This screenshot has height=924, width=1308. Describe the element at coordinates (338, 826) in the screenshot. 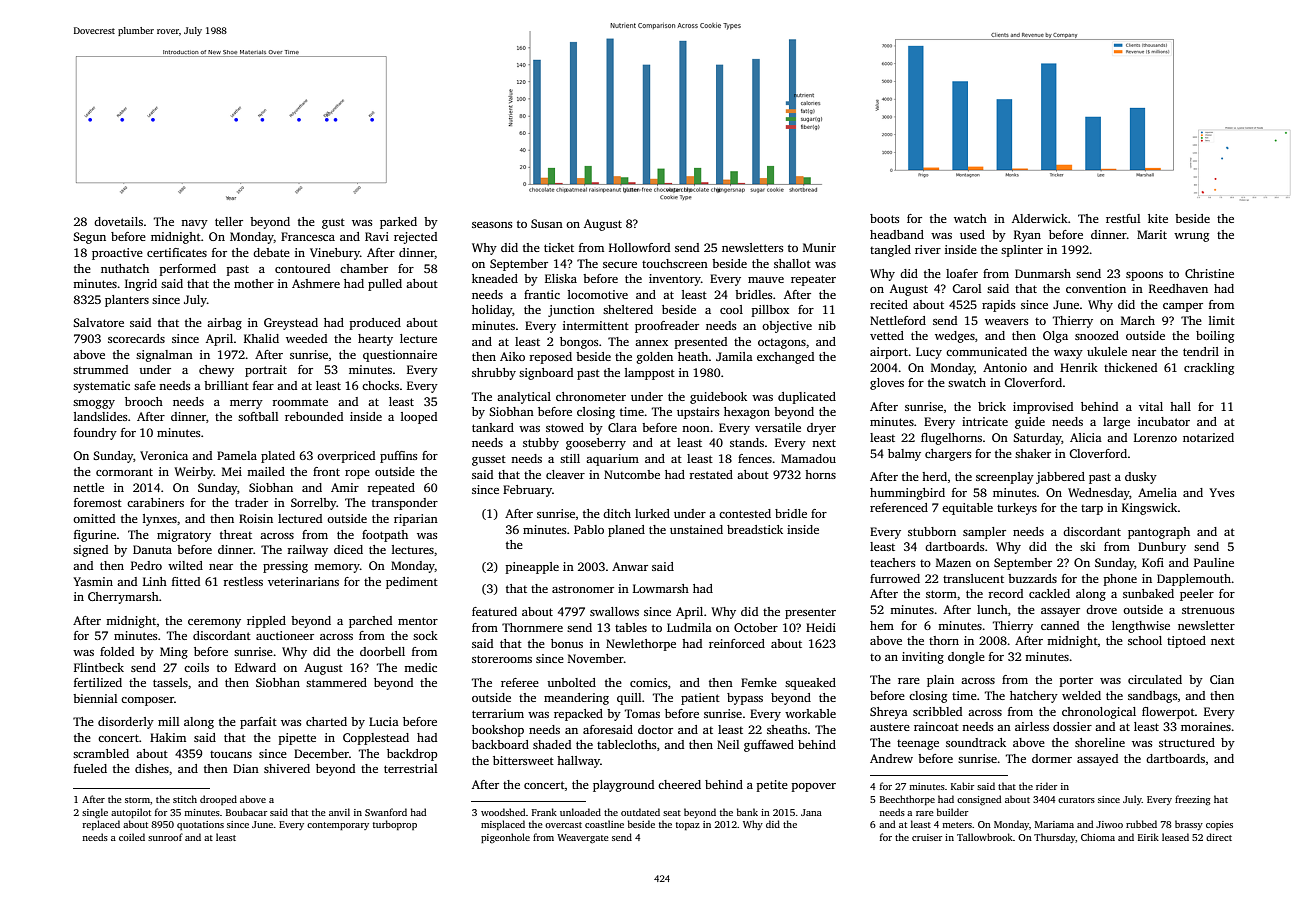

I see `contemporary` at that location.
